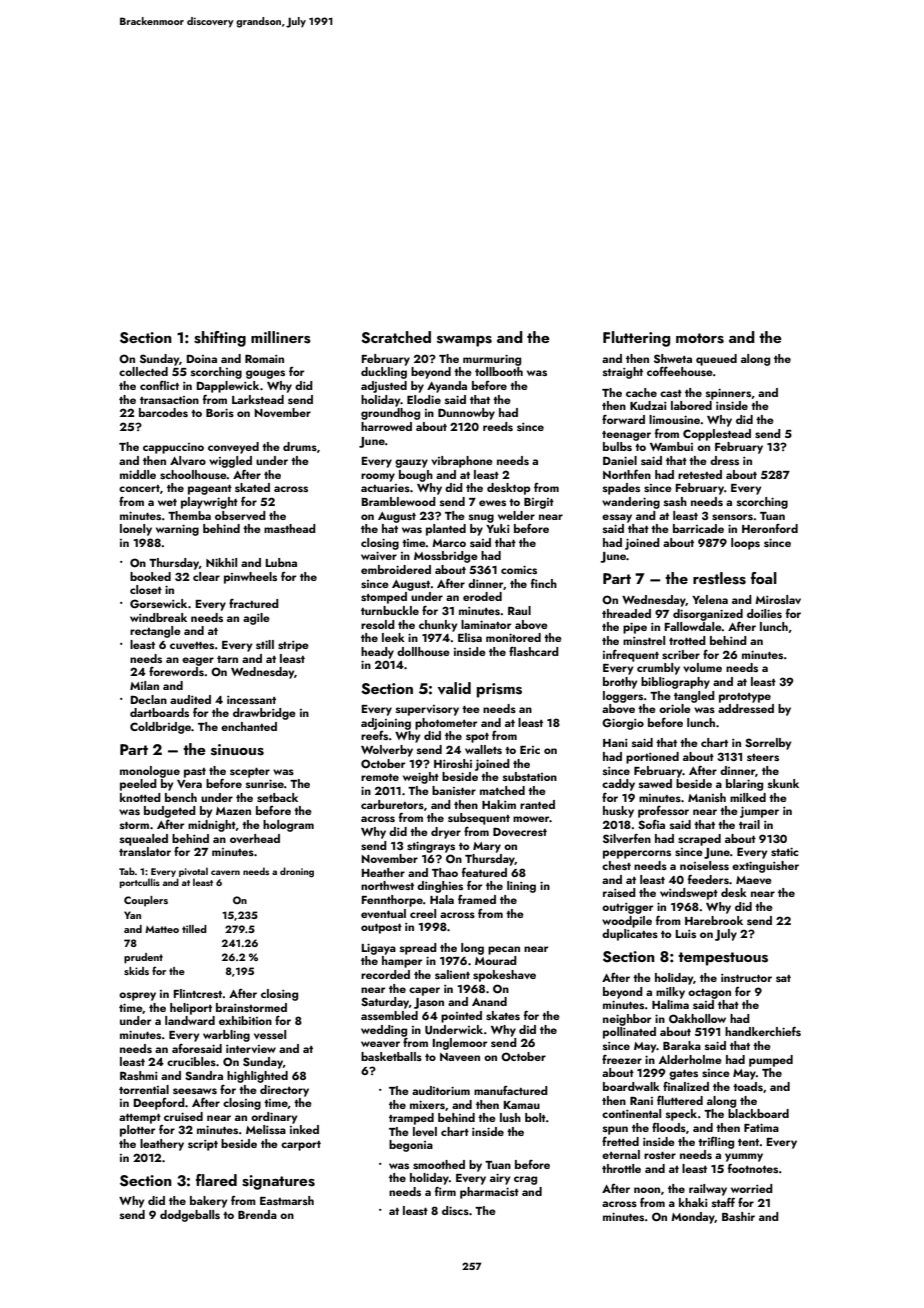  What do you see at coordinates (240, 515) in the image?
I see `observed` at bounding box center [240, 515].
